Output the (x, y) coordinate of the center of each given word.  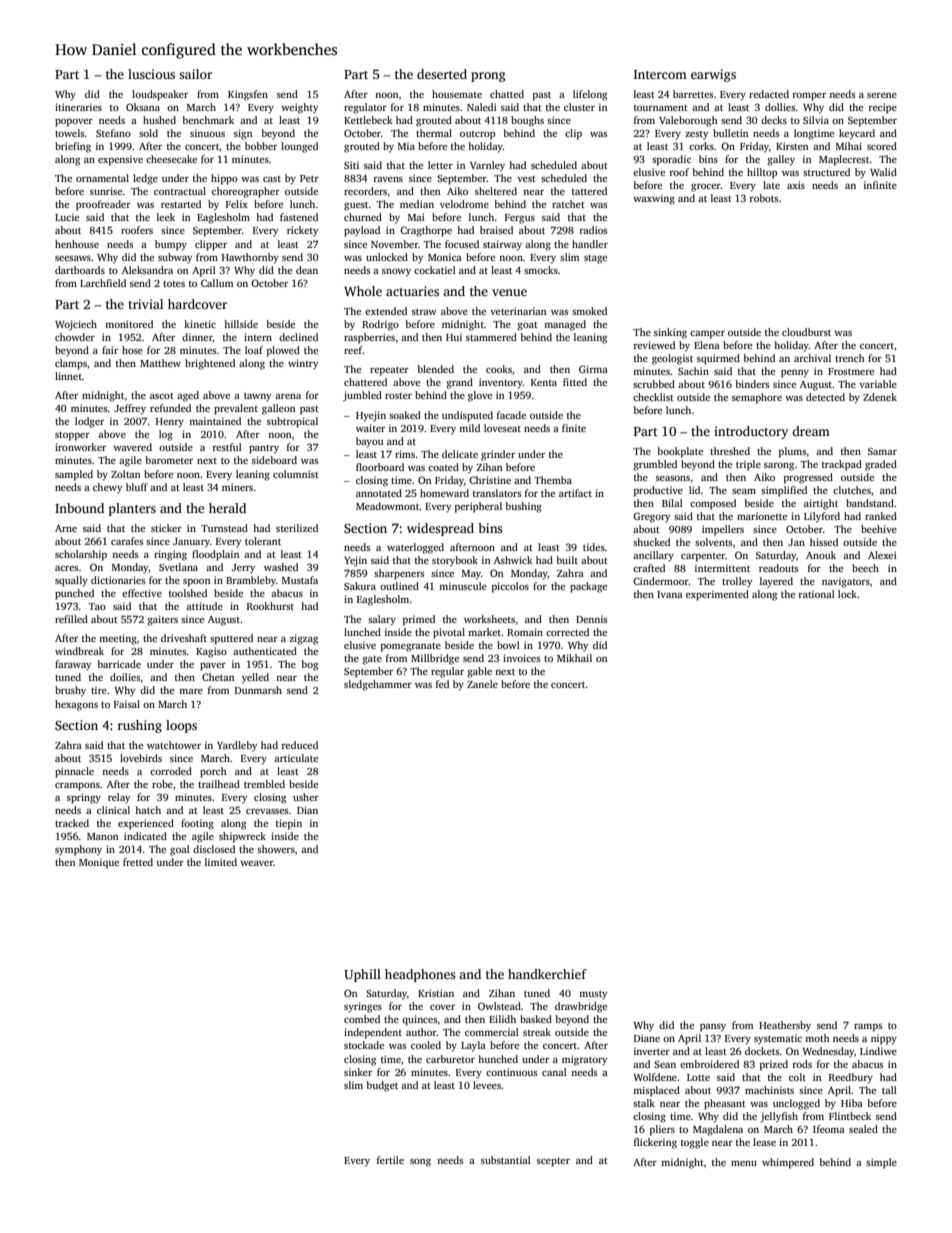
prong (488, 77)
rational (816, 594)
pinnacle (74, 772)
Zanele (482, 684)
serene (882, 95)
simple (881, 1163)
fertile (390, 1160)
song (420, 1163)
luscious (151, 74)
